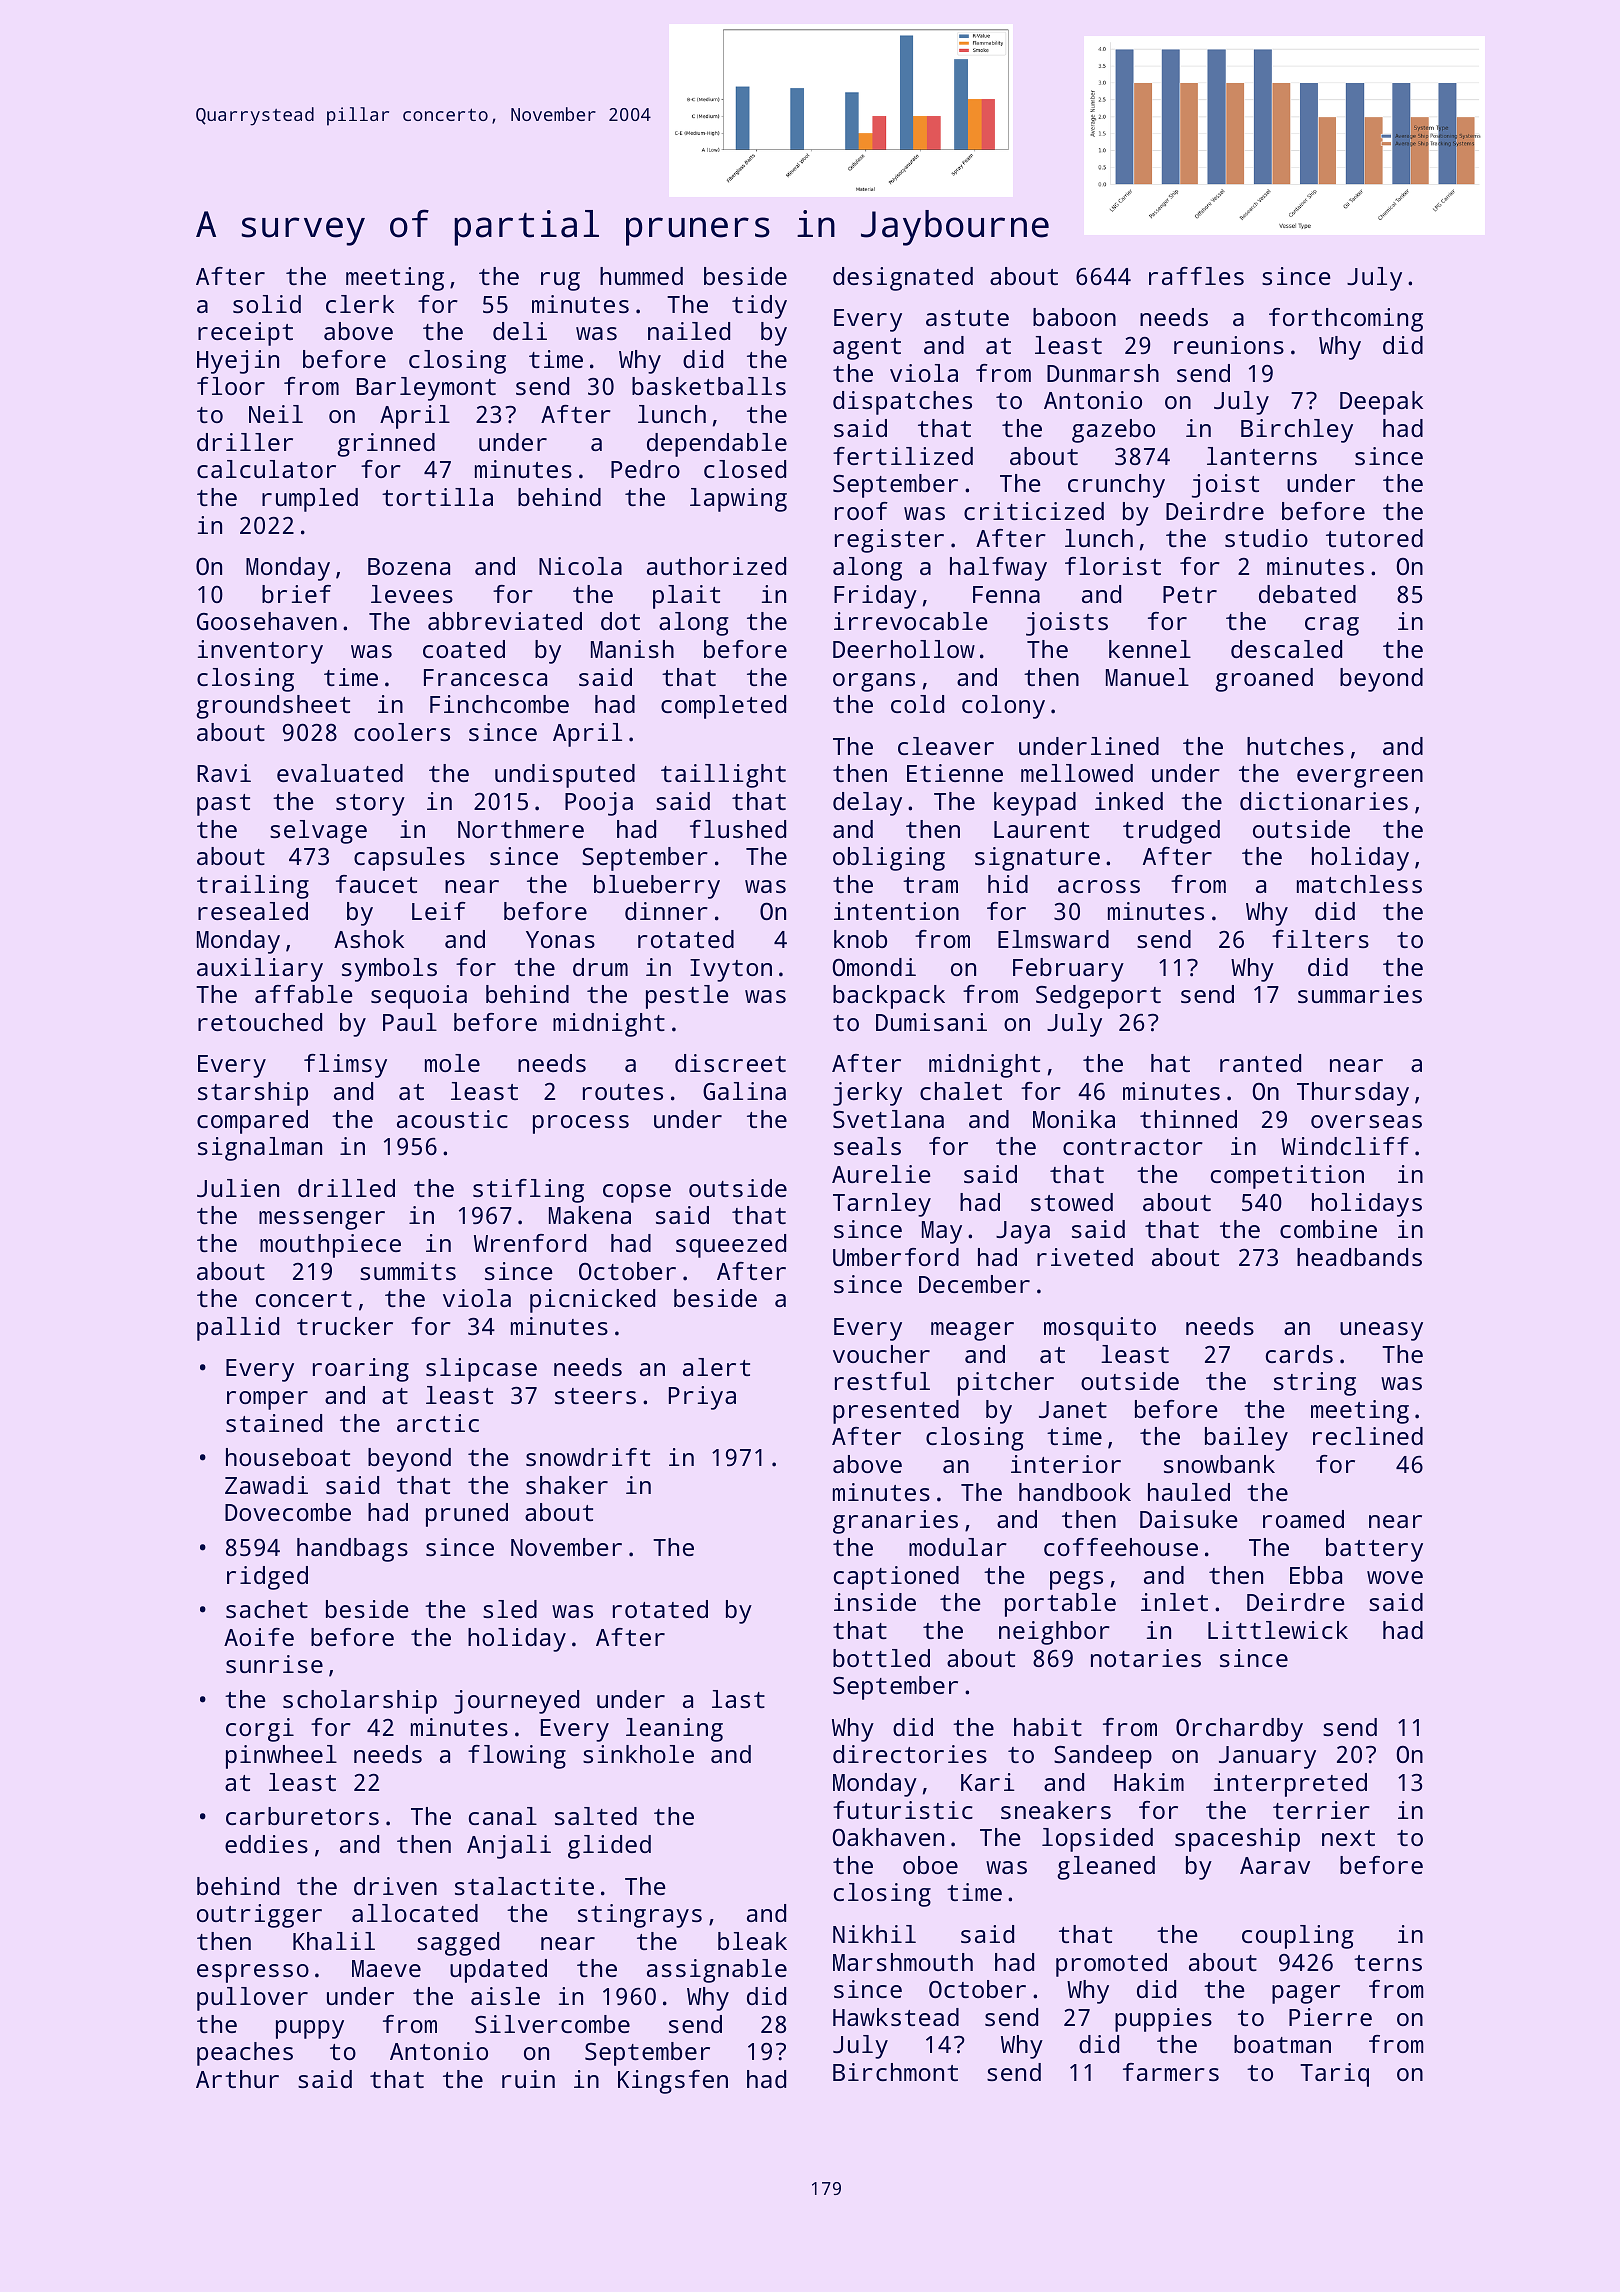  What do you see at coordinates (609, 1847) in the page?
I see `glided` at bounding box center [609, 1847].
